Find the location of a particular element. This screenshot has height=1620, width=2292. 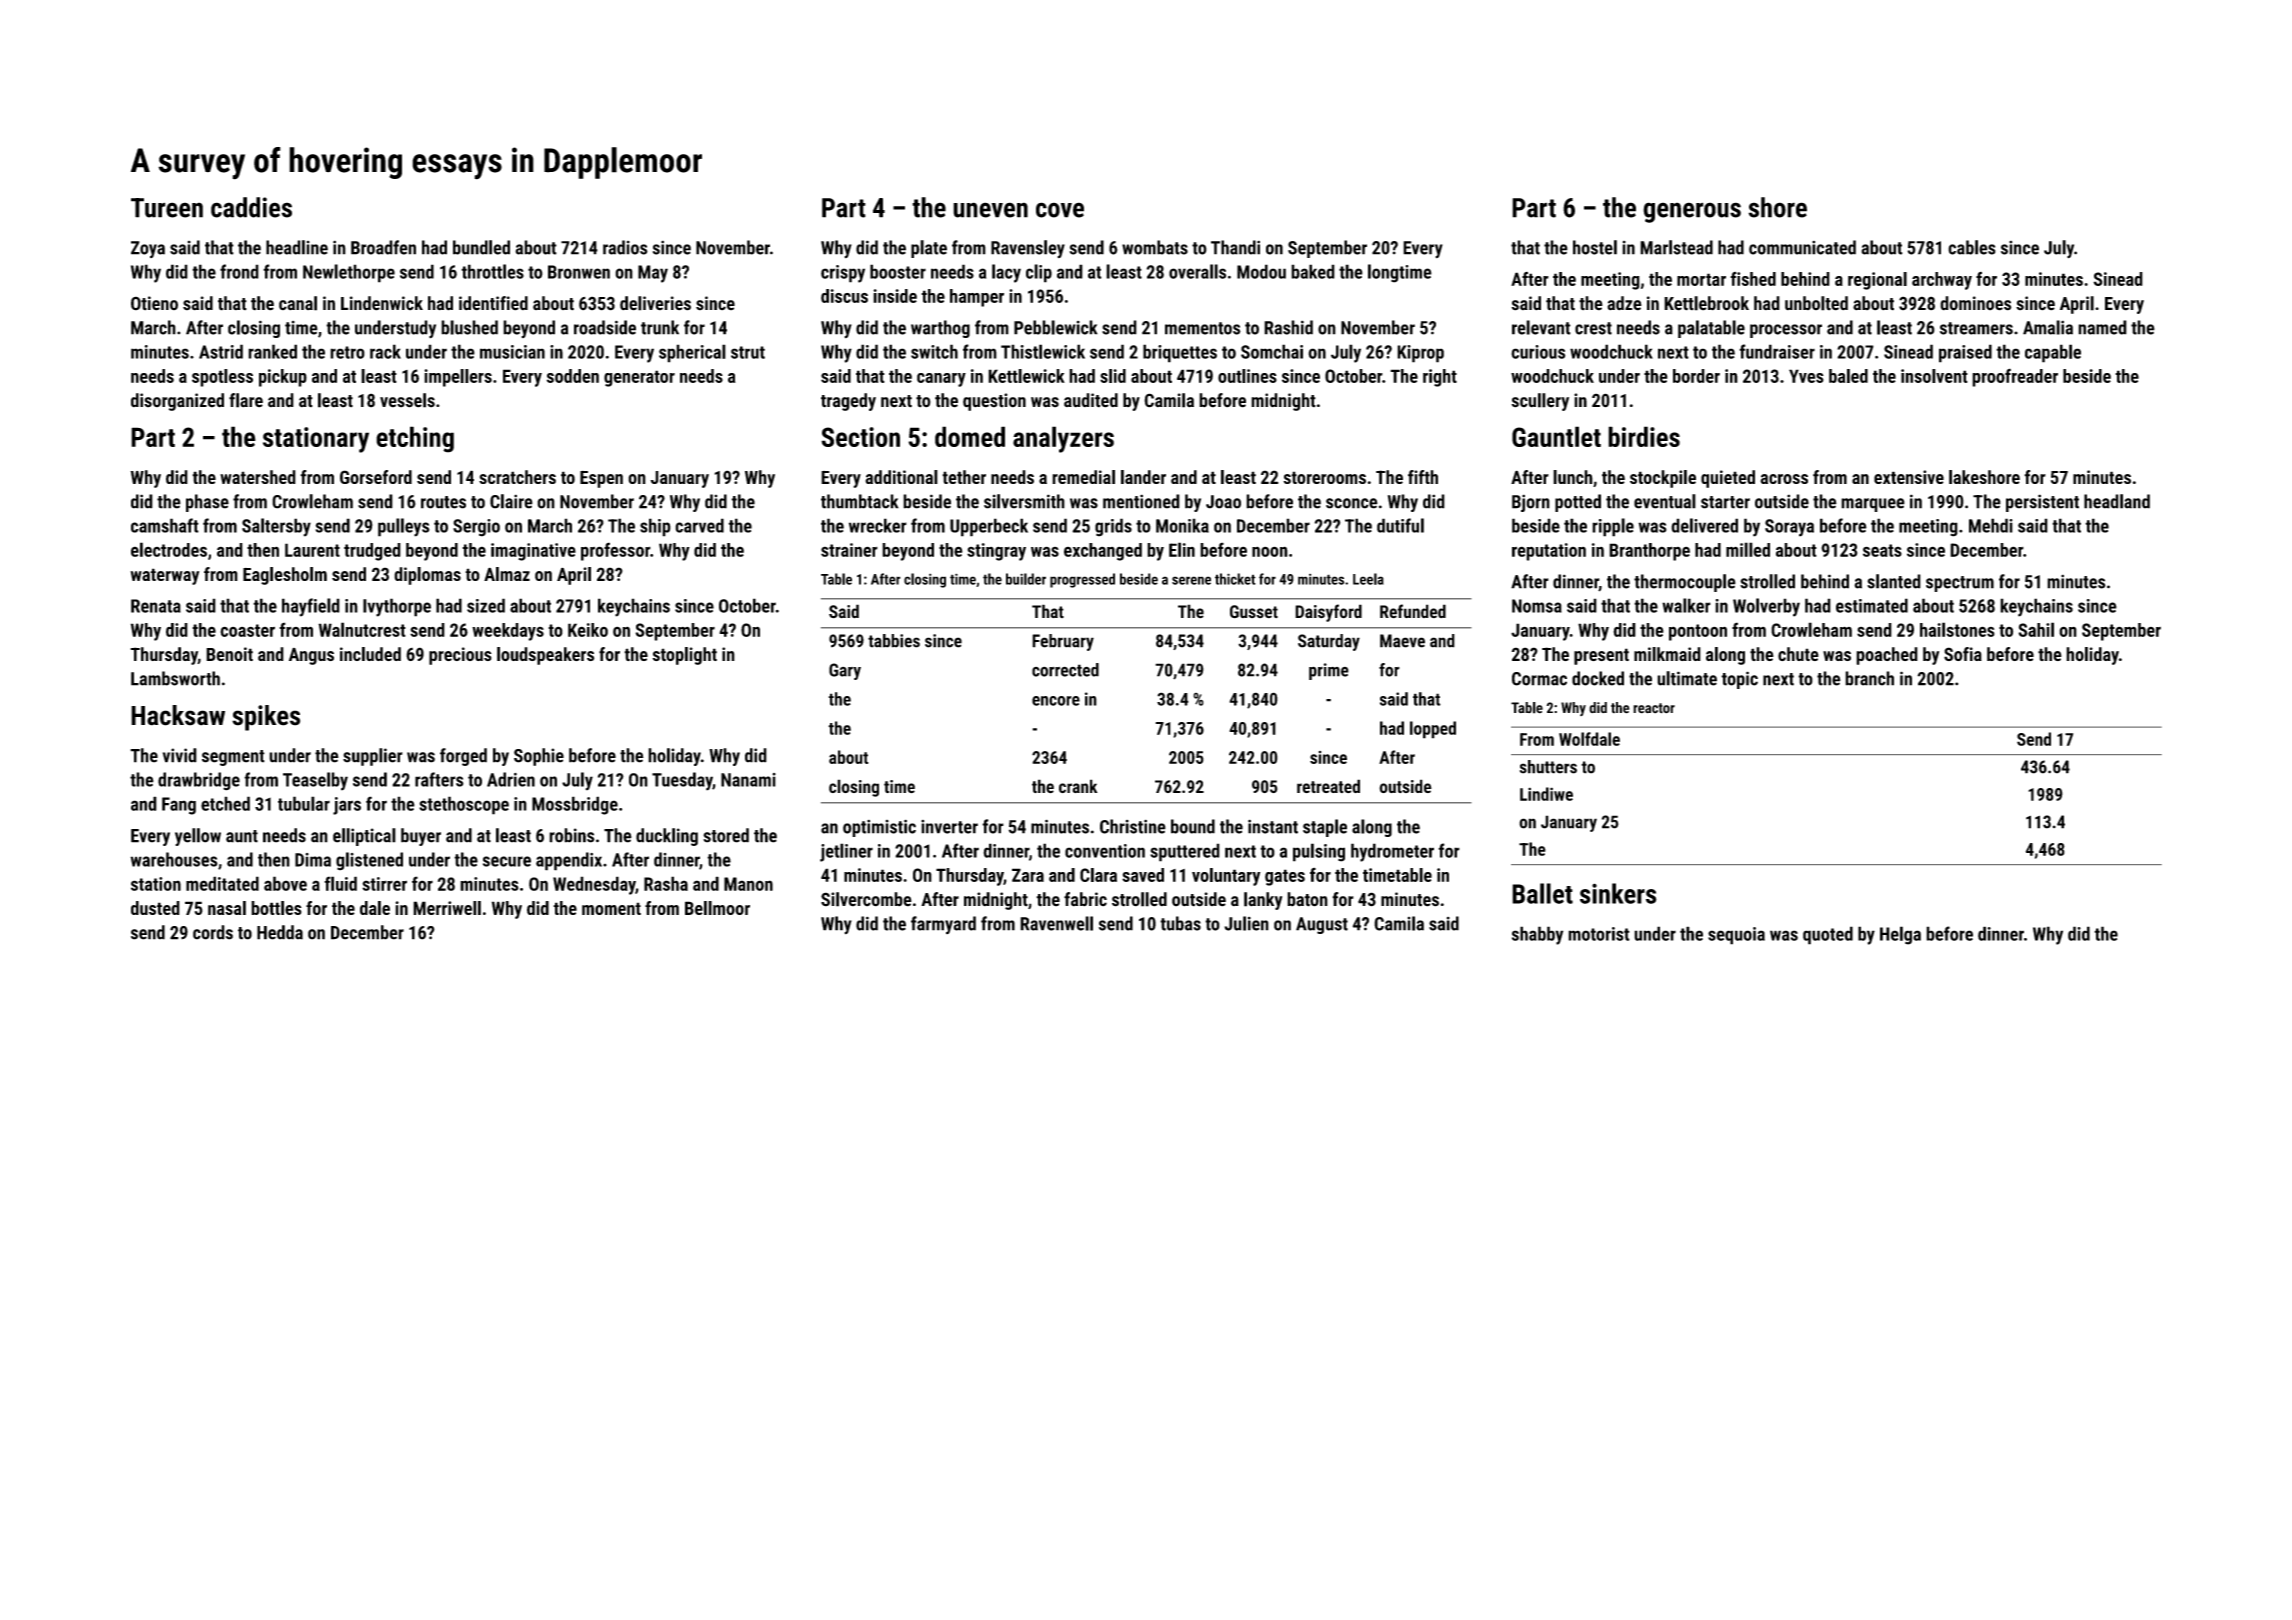

Manon is located at coordinates (748, 884).
